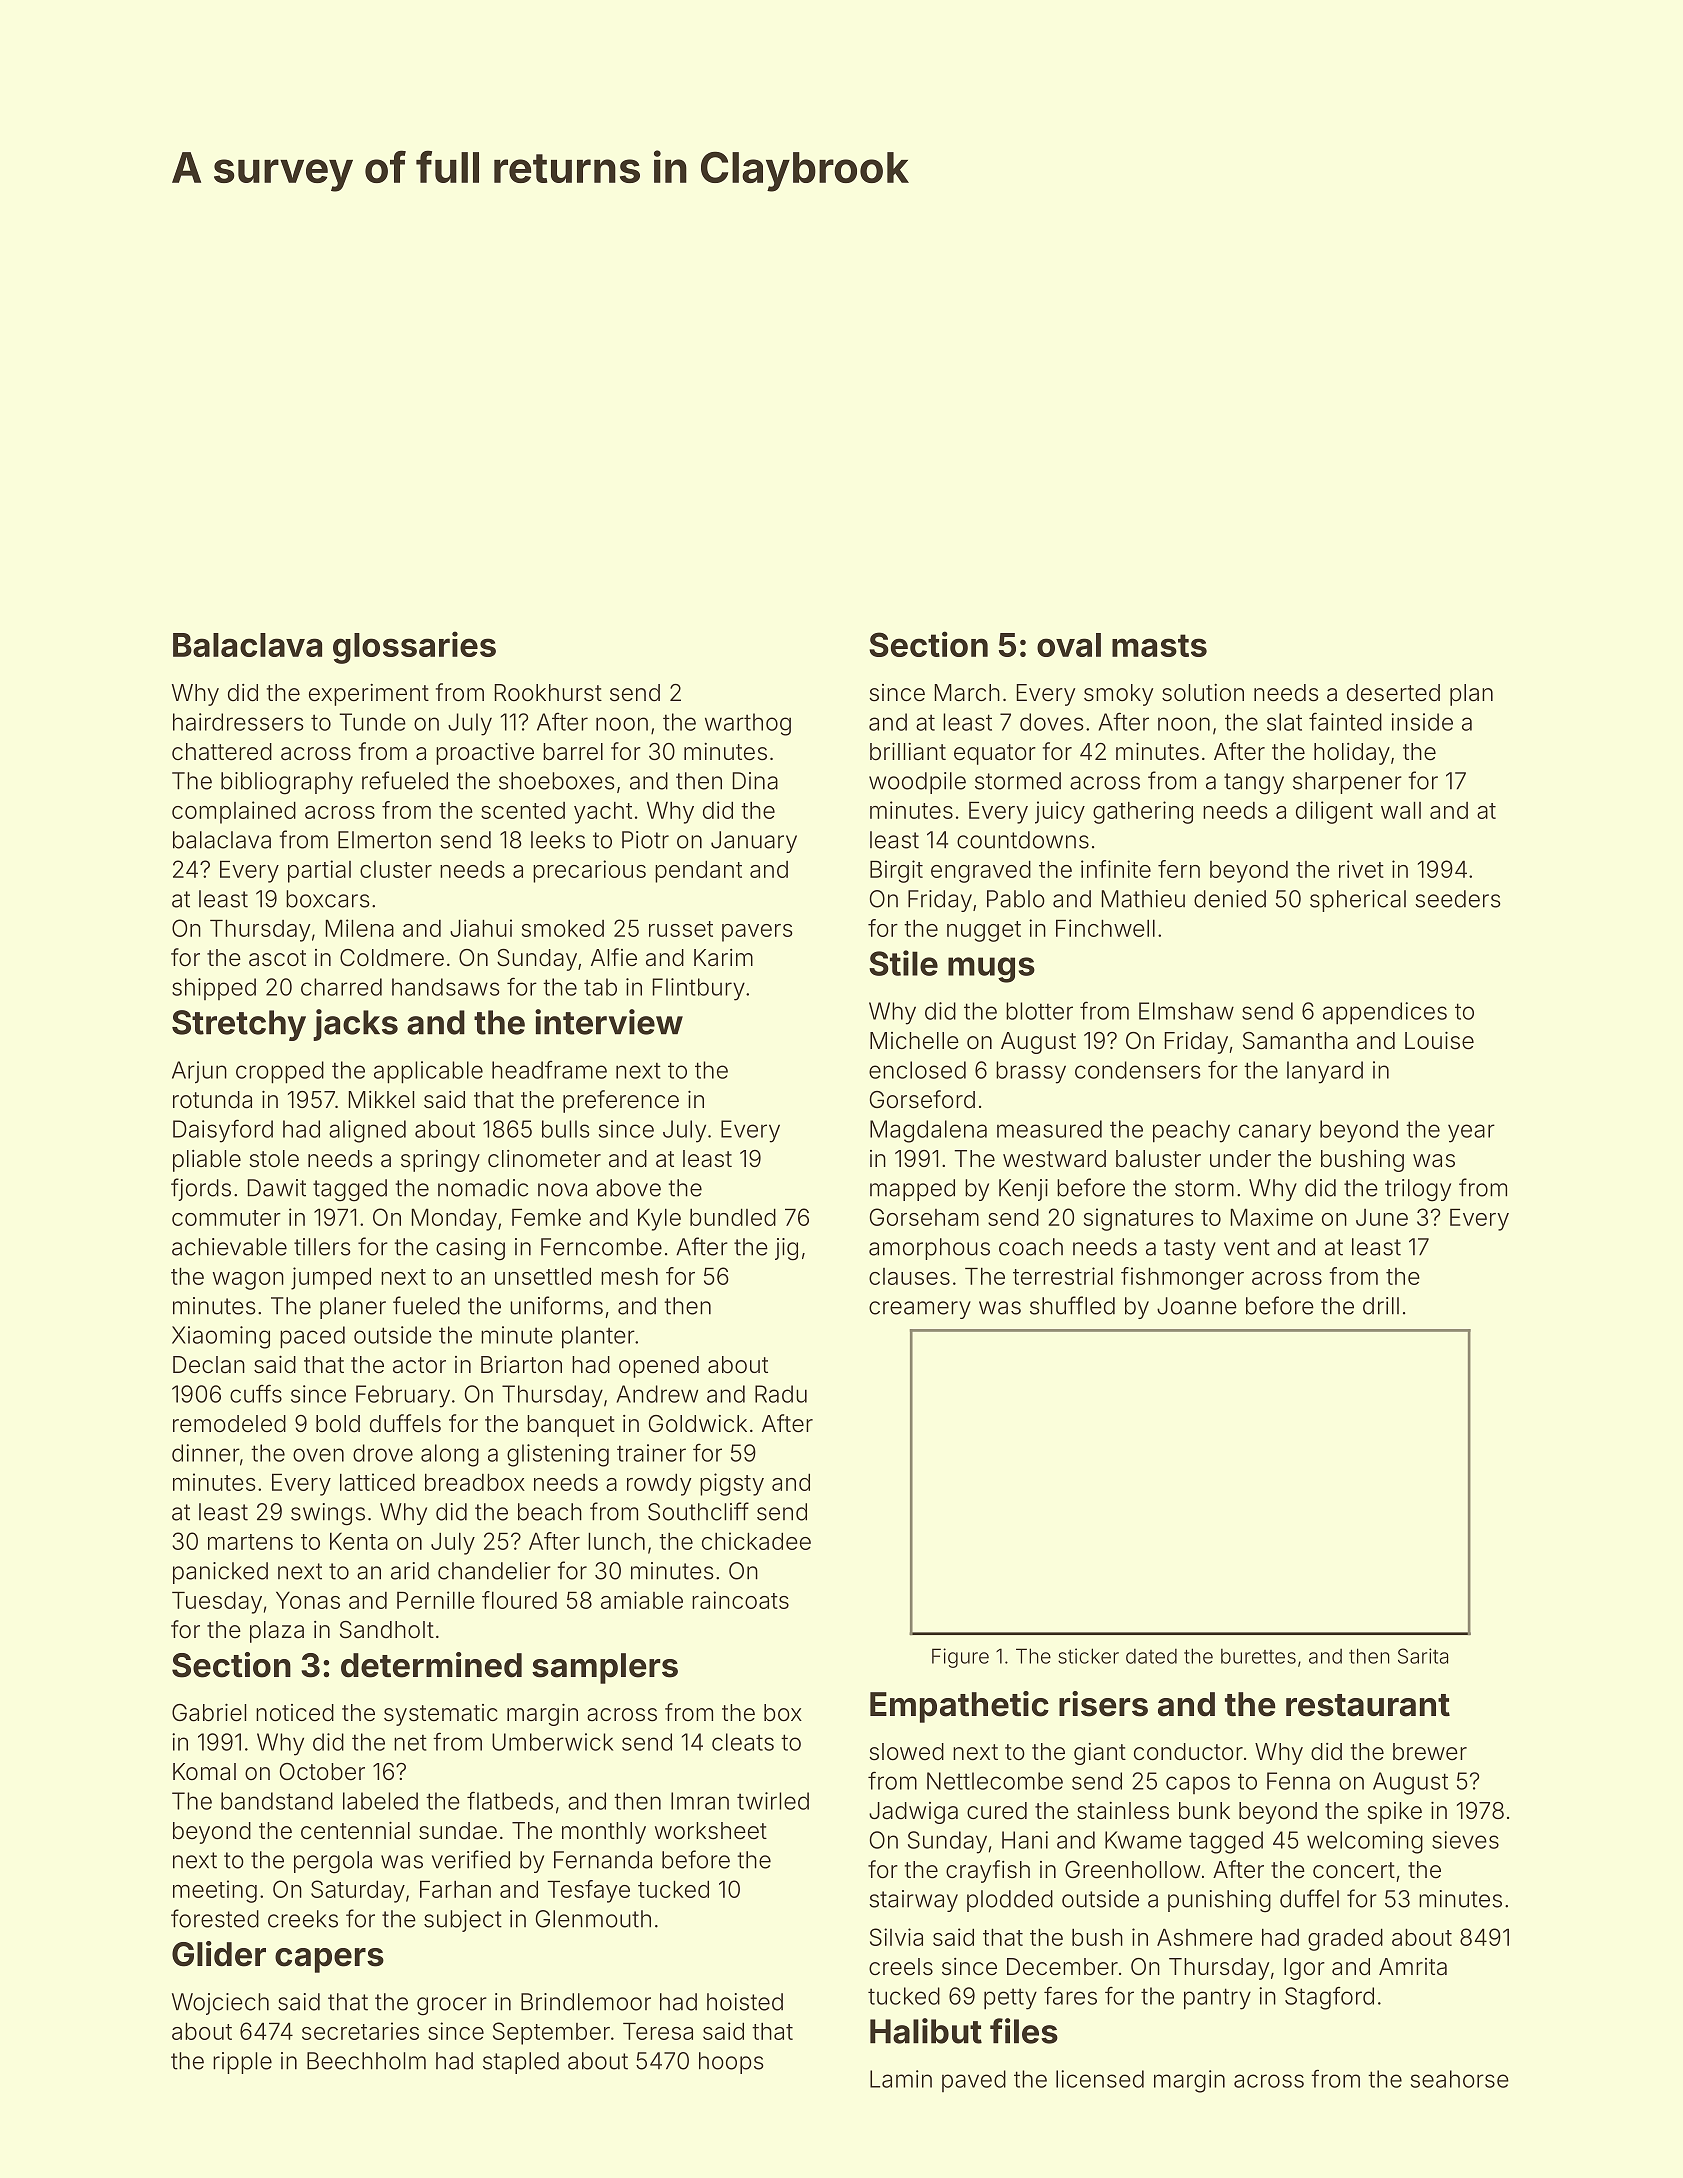 The width and height of the screenshot is (1683, 2178). I want to click on sieves, so click(1465, 1840).
